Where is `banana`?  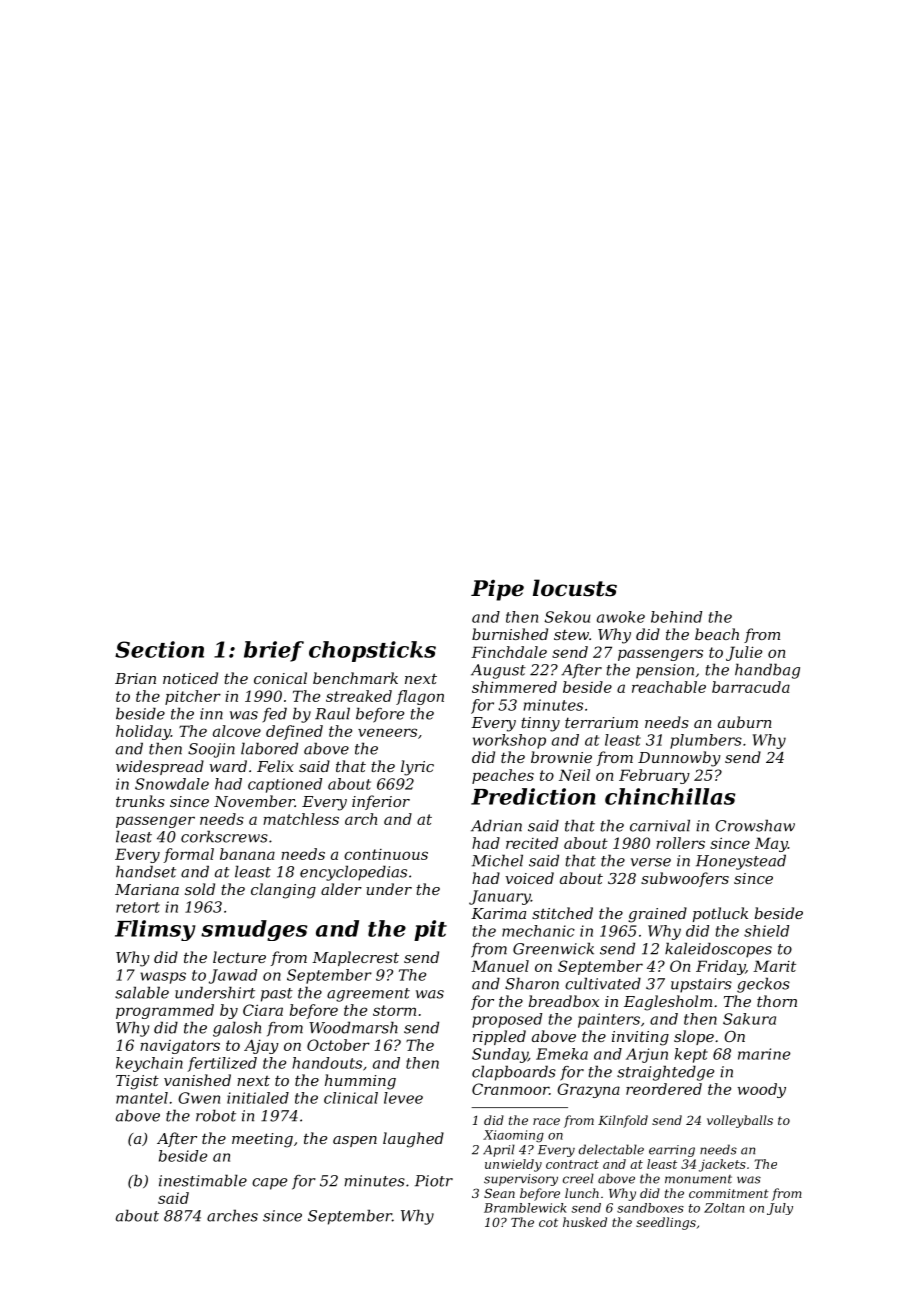
banana is located at coordinates (247, 854).
